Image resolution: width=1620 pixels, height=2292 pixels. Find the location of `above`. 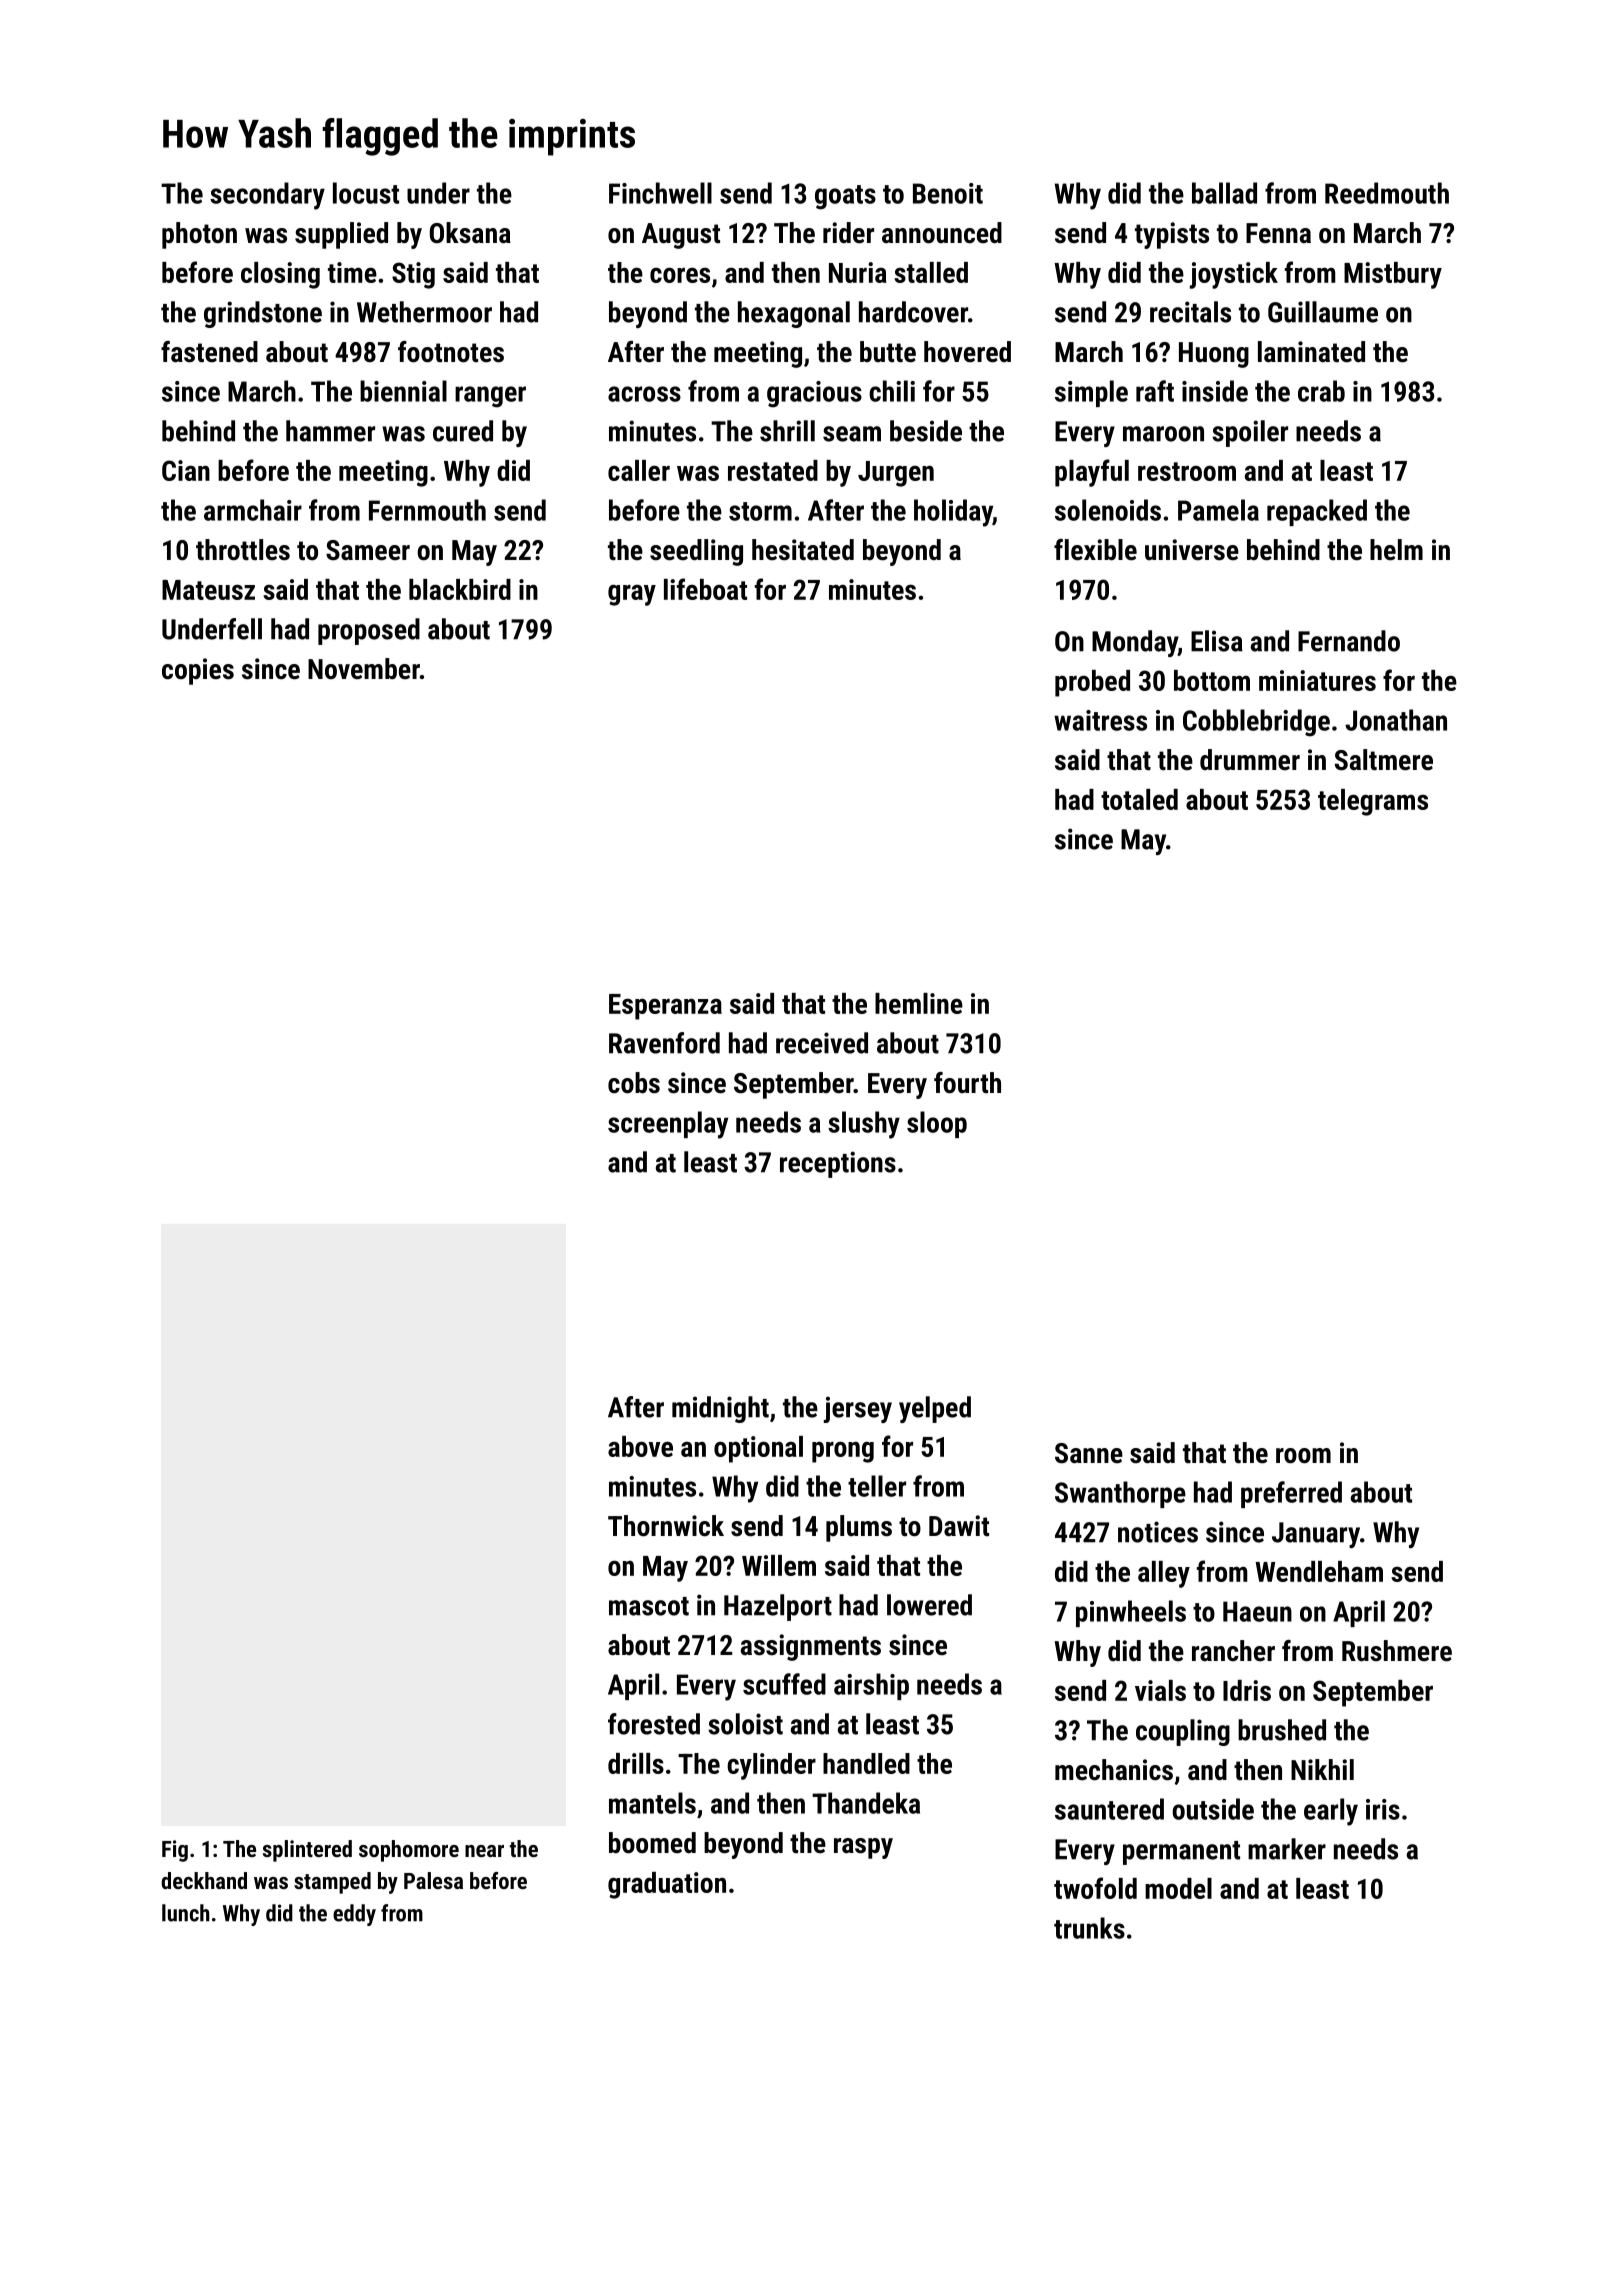

above is located at coordinates (640, 1446).
